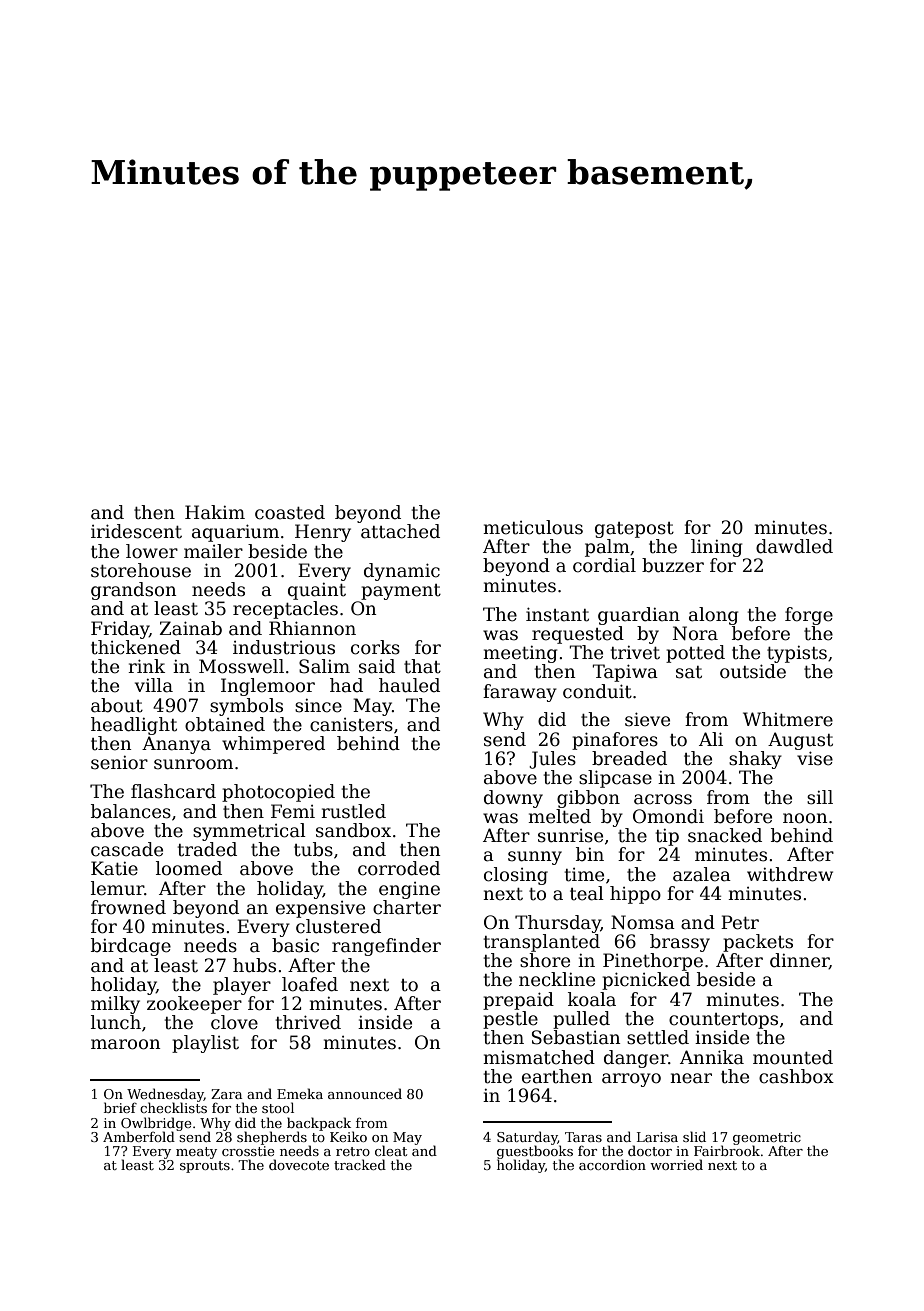 This image has height=1311, width=924. I want to click on brief, so click(120, 1107).
